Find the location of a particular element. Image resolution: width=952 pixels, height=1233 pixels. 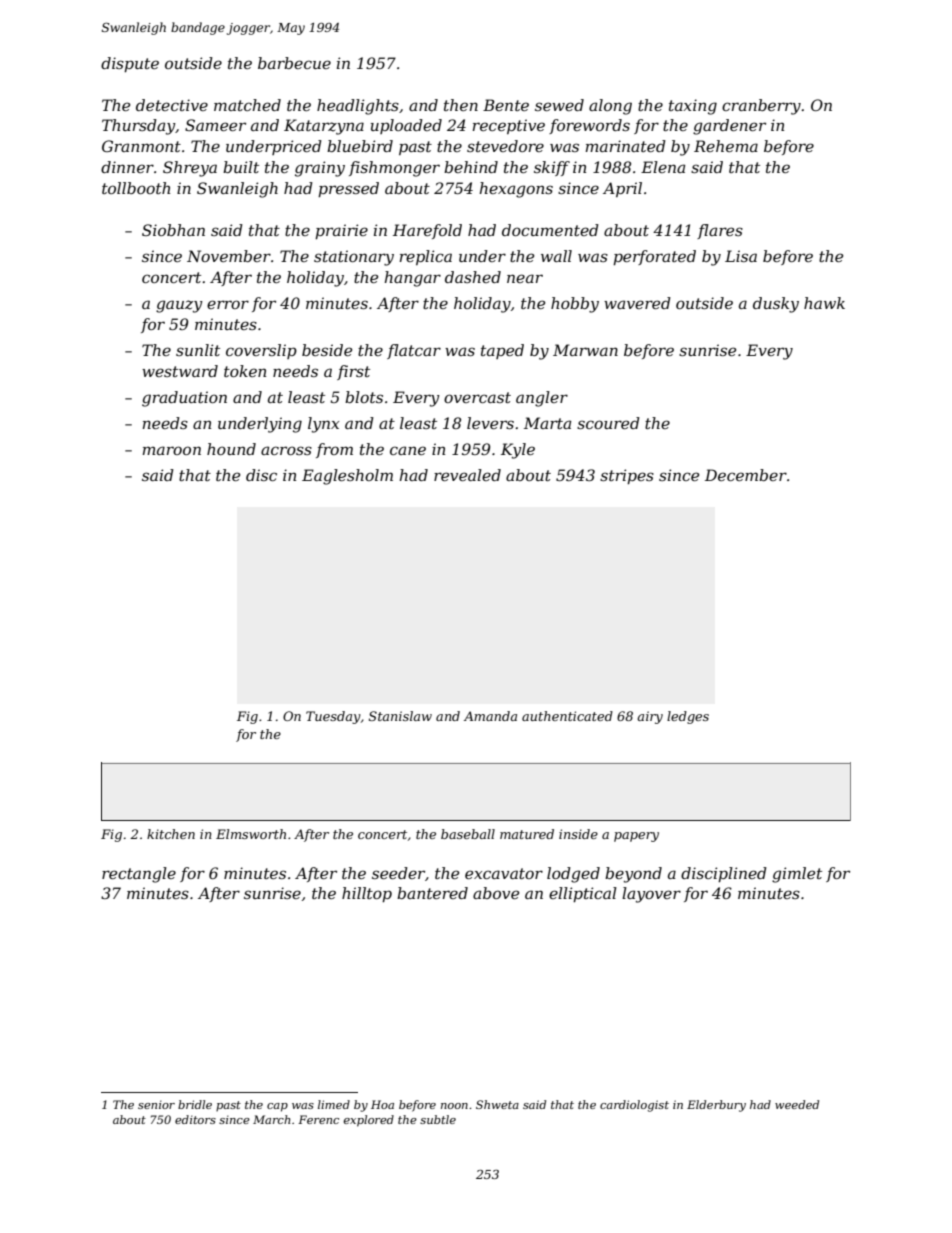

bridle is located at coordinates (195, 1104).
